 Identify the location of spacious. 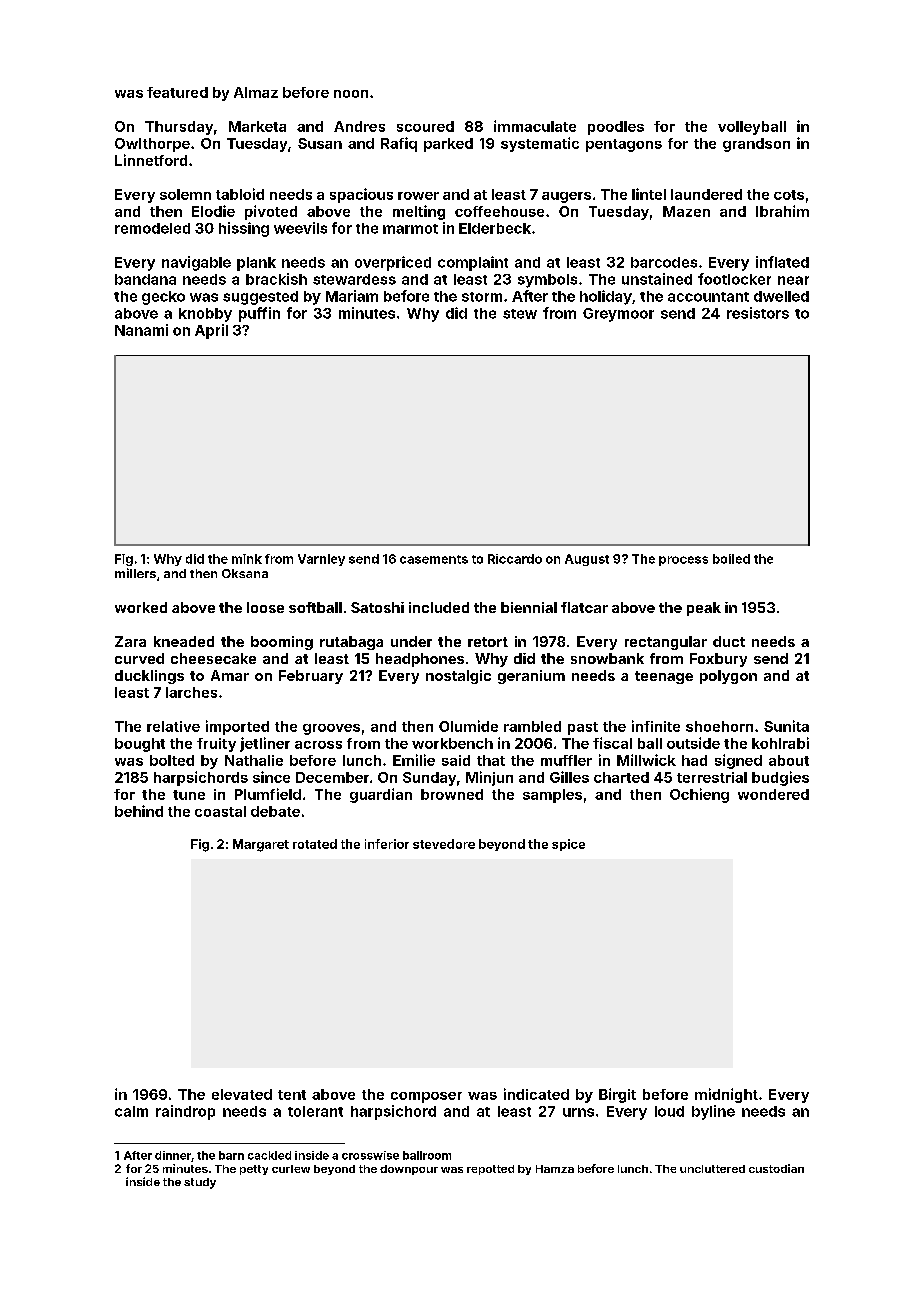
(361, 195).
